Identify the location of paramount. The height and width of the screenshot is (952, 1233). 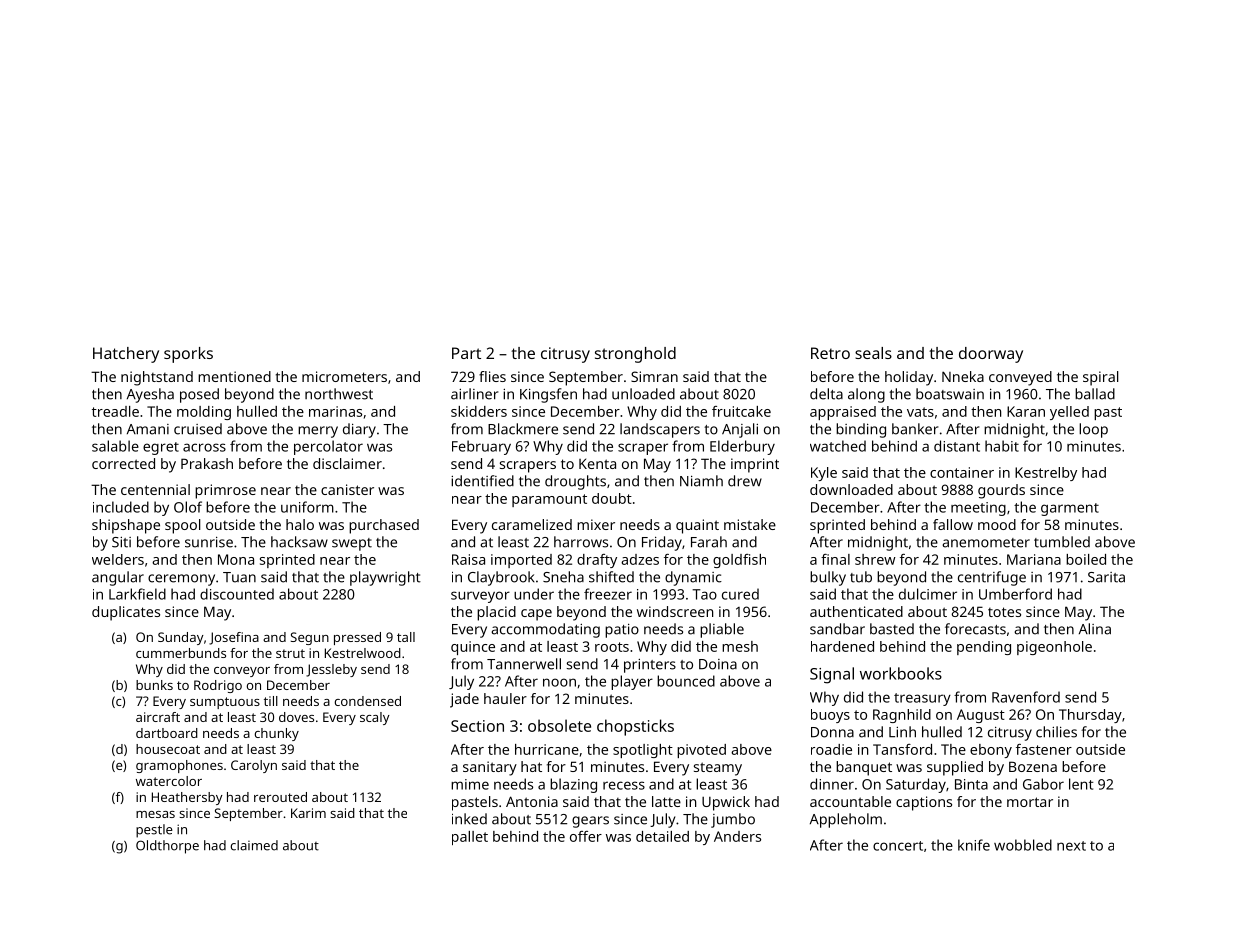
(549, 500).
